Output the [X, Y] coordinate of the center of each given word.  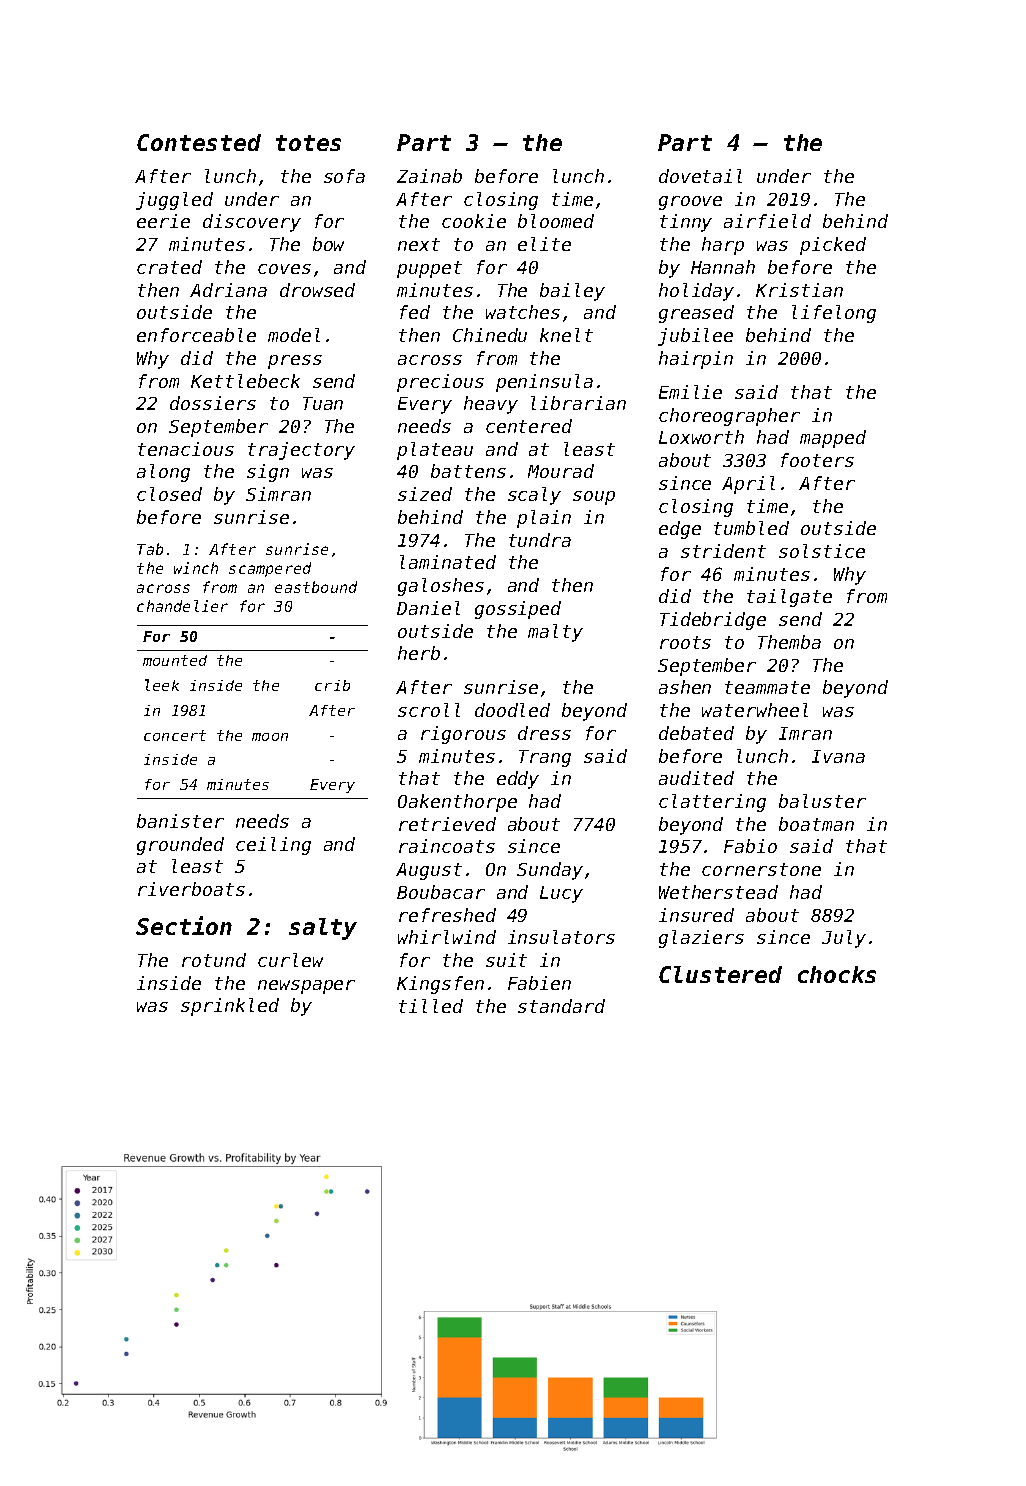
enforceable [196, 335]
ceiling [273, 846]
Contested [199, 142]
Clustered [720, 974]
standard [561, 1006]
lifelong [834, 314]
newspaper [306, 987]
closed [169, 494]
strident [723, 551]
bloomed [556, 221]
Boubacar [441, 892]
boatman [816, 824]
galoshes [441, 587]
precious [440, 383]
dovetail [700, 176]
